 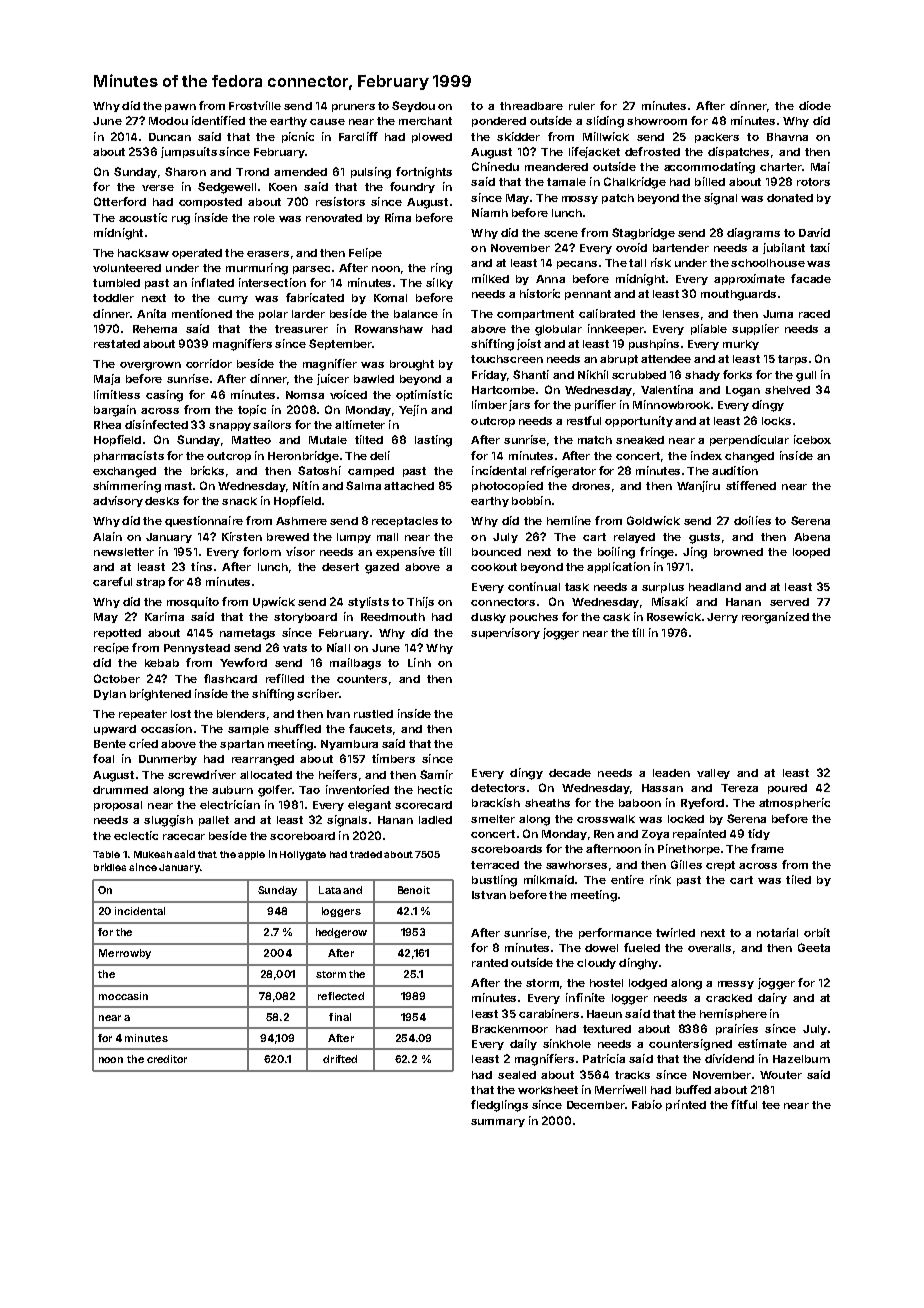 What do you see at coordinates (419, 662) in the page?
I see `Linh` at bounding box center [419, 662].
